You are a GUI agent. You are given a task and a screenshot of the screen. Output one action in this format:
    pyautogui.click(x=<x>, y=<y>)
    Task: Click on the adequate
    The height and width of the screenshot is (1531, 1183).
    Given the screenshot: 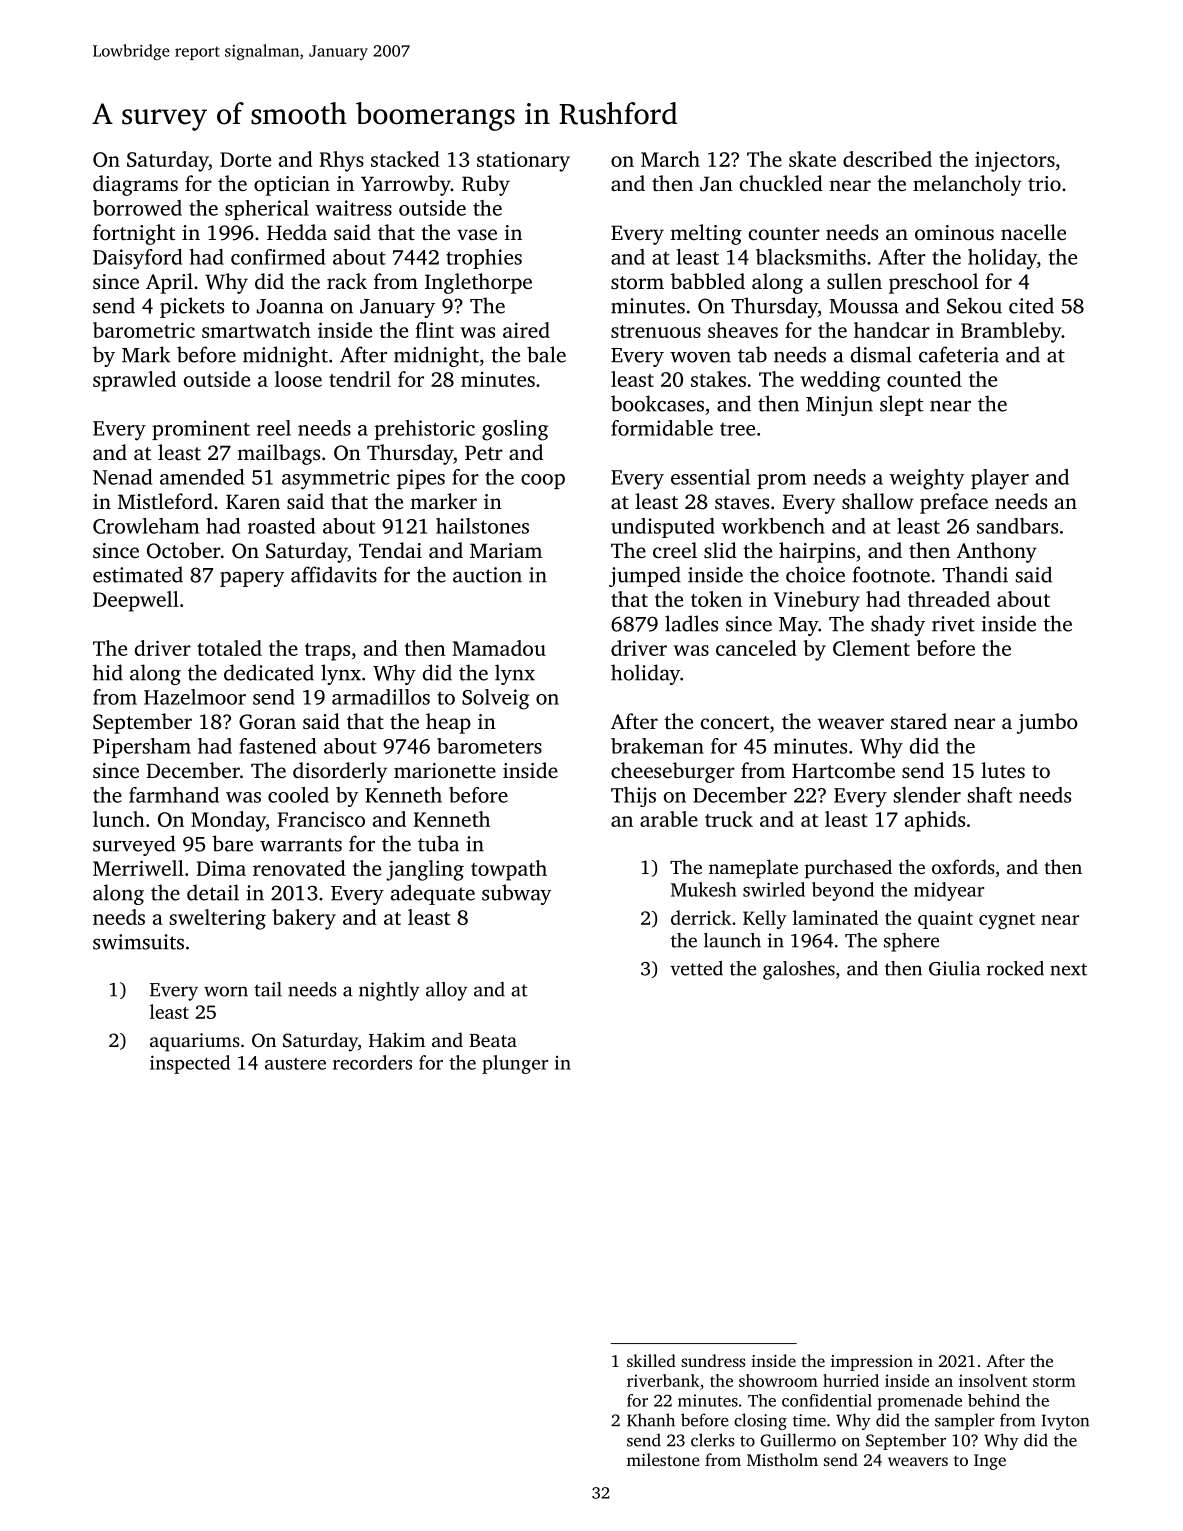 What is the action you would take?
    pyautogui.click(x=433, y=894)
